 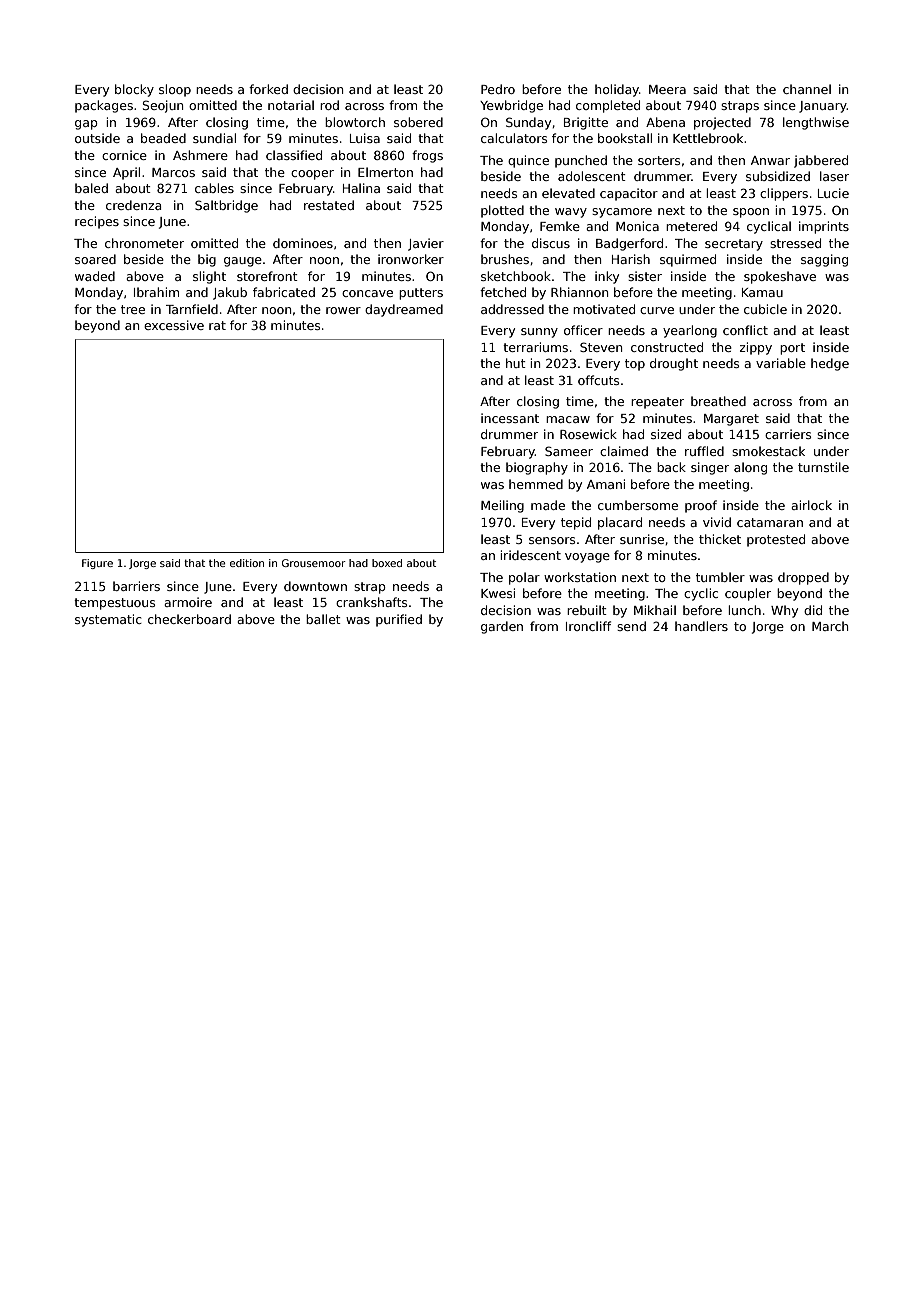 I want to click on notarial, so click(x=291, y=105).
